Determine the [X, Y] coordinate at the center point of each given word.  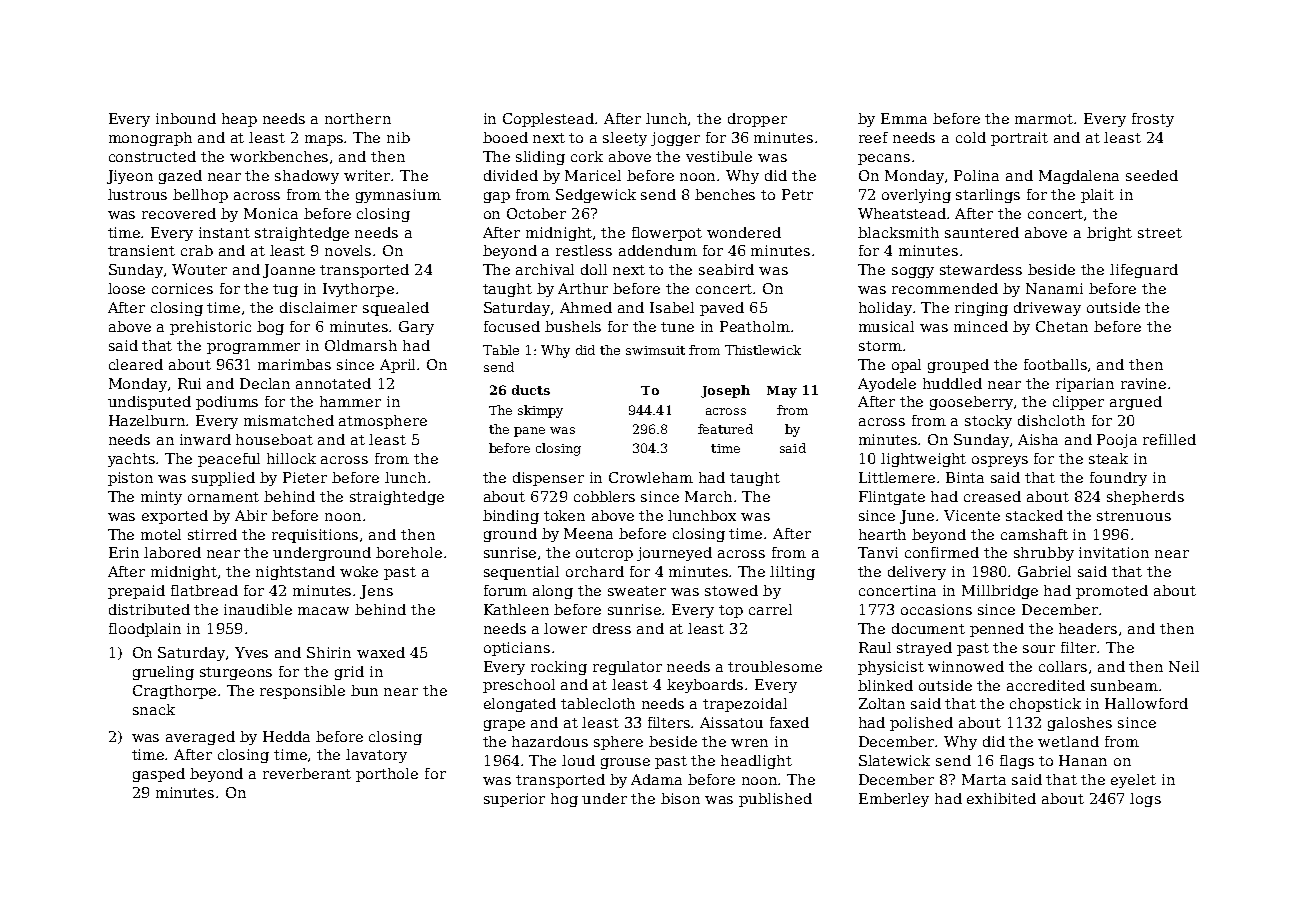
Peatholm [755, 326]
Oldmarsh [361, 345]
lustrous [137, 194]
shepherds [1145, 498]
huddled [952, 383]
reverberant [307, 773]
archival [545, 269]
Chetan [1062, 326]
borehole [409, 552]
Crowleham [651, 477]
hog [564, 800]
